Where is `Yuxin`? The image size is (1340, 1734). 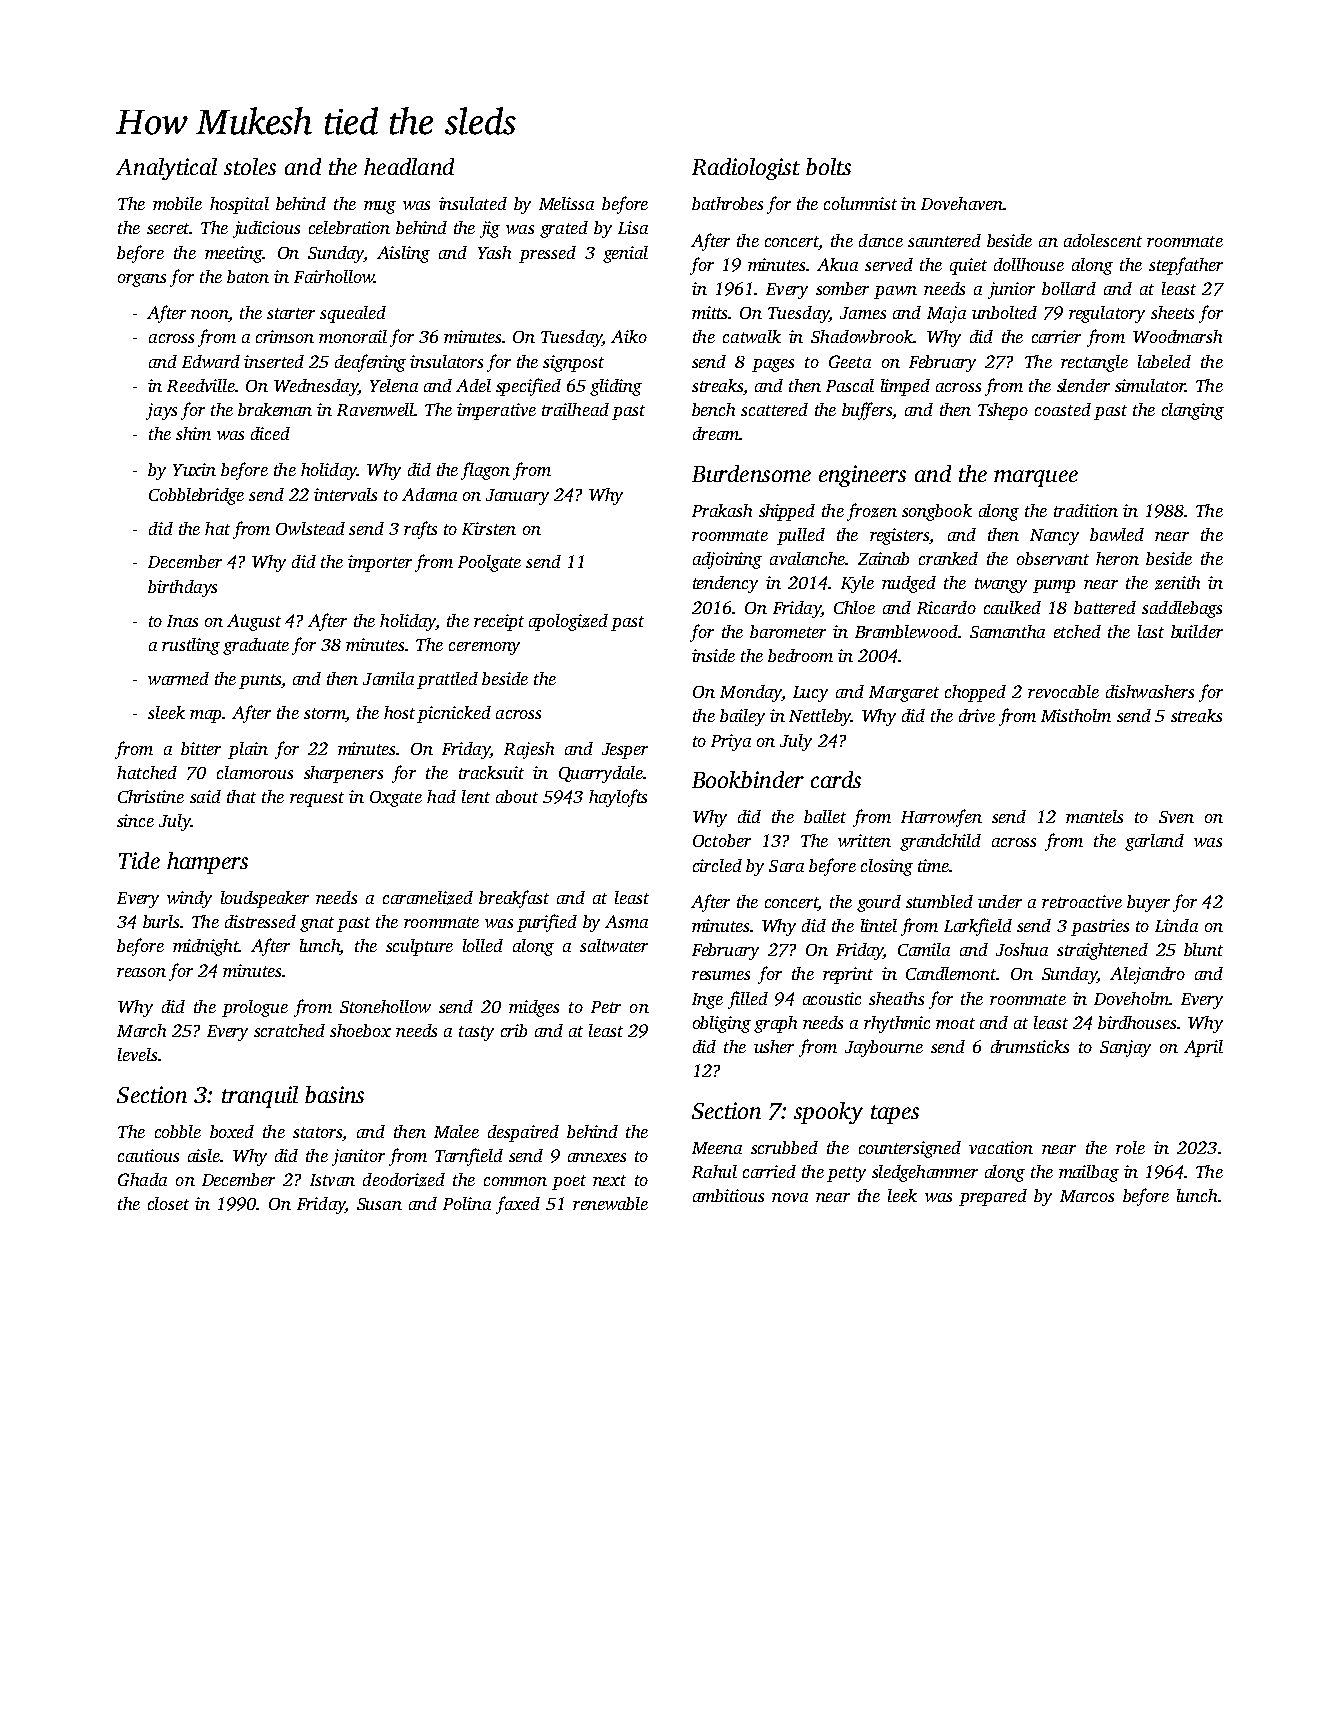
Yuxin is located at coordinates (194, 469).
